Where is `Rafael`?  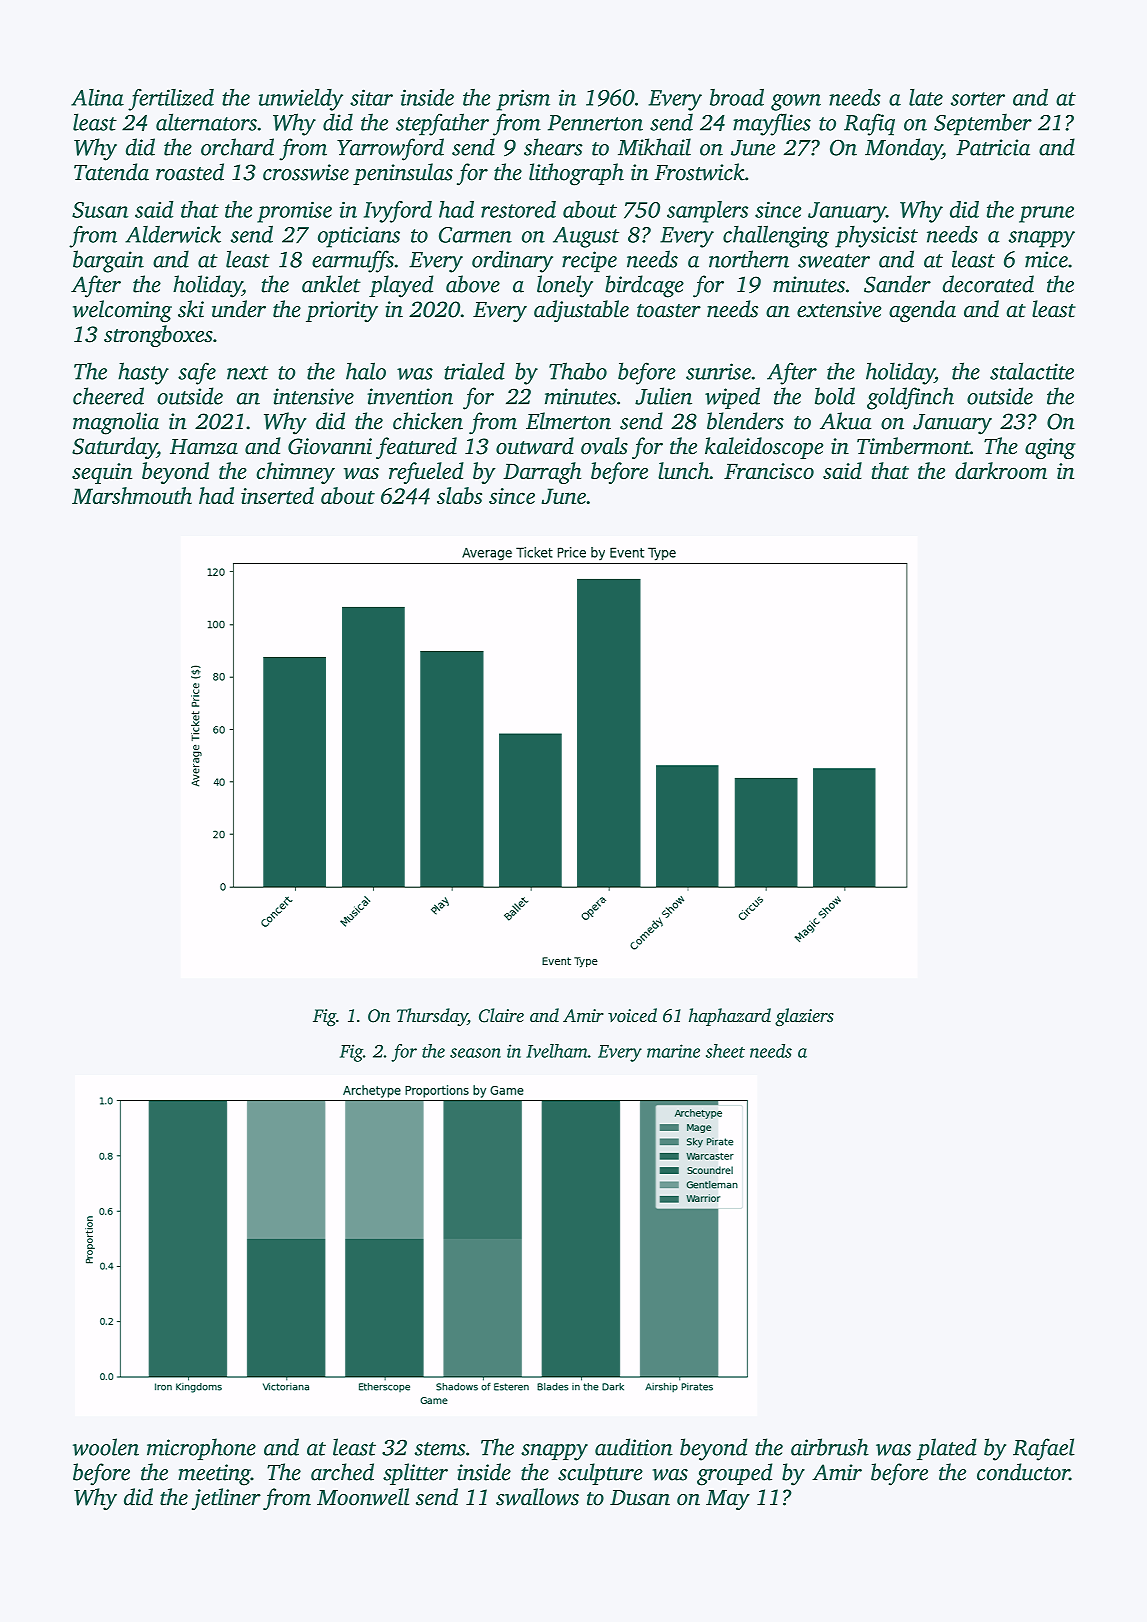 Rafael is located at coordinates (1044, 1449).
